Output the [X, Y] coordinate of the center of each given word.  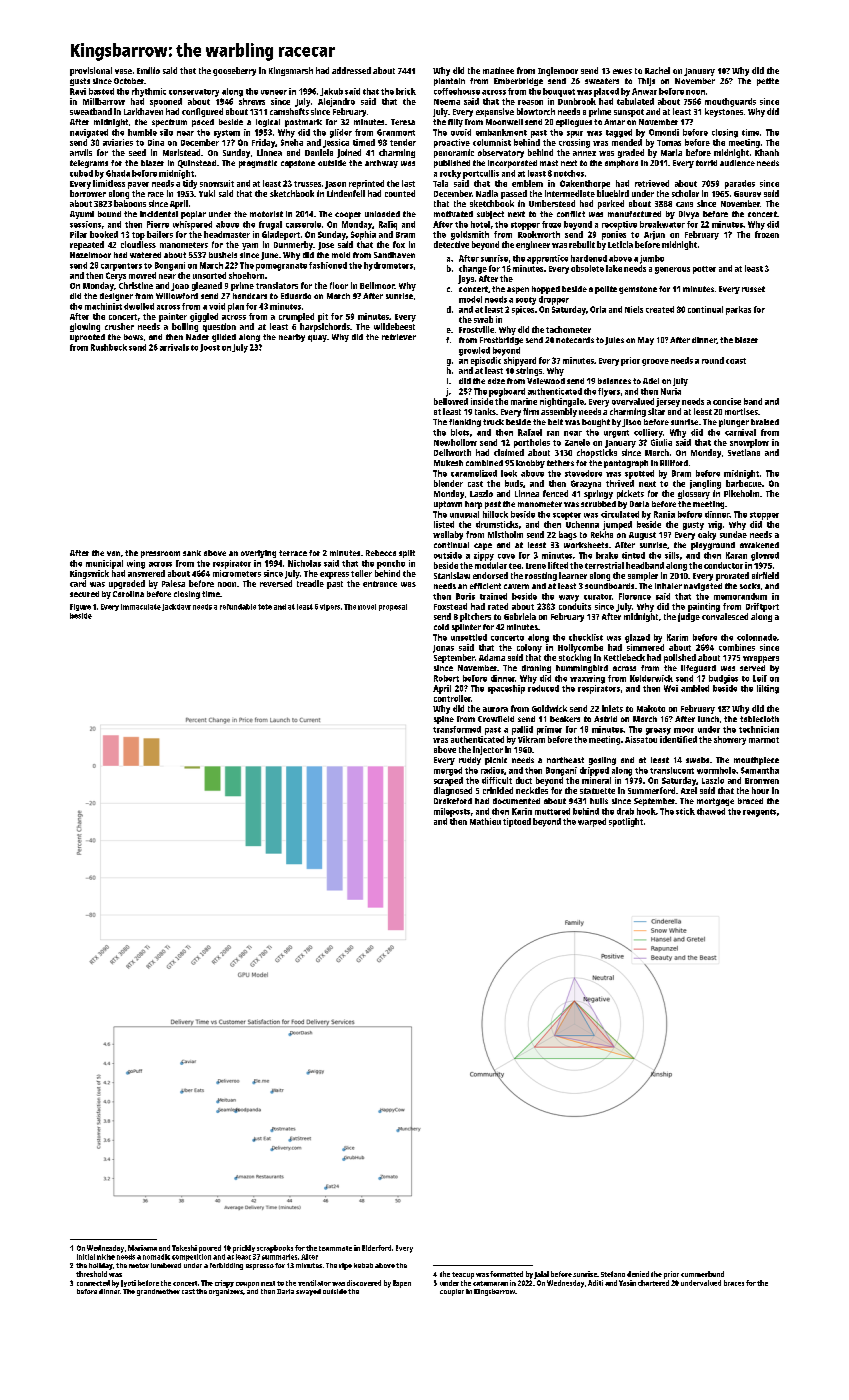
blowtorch [536, 111]
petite [768, 82]
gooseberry [234, 71]
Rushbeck [109, 347]
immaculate [141, 607]
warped [592, 822]
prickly [244, 1249]
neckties [532, 790]
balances [614, 381]
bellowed [451, 401]
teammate [335, 1248]
